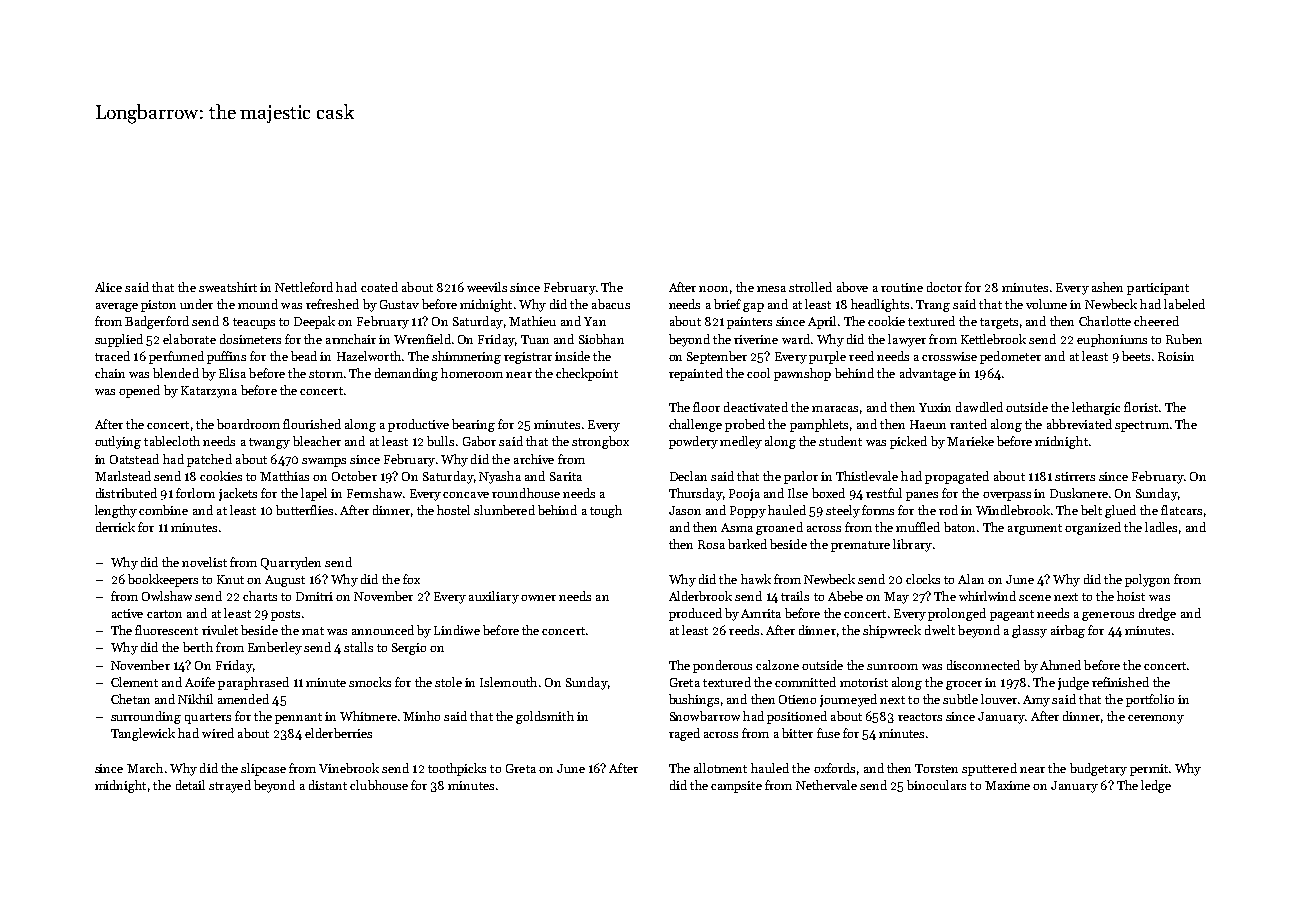 The height and width of the screenshot is (924, 1308). What do you see at coordinates (722, 666) in the screenshot?
I see `ponderous` at bounding box center [722, 666].
